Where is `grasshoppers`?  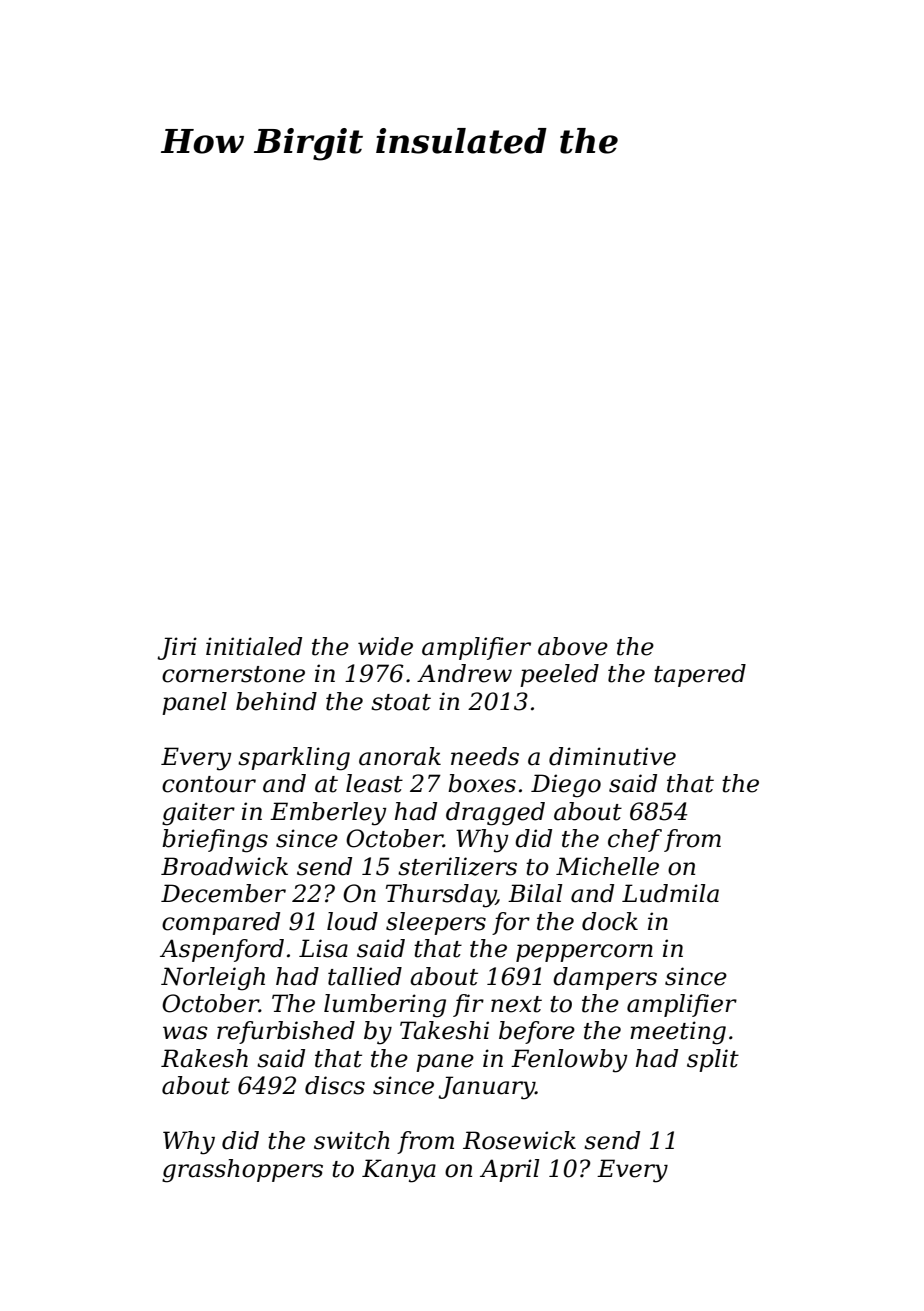 grasshoppers is located at coordinates (242, 1171).
